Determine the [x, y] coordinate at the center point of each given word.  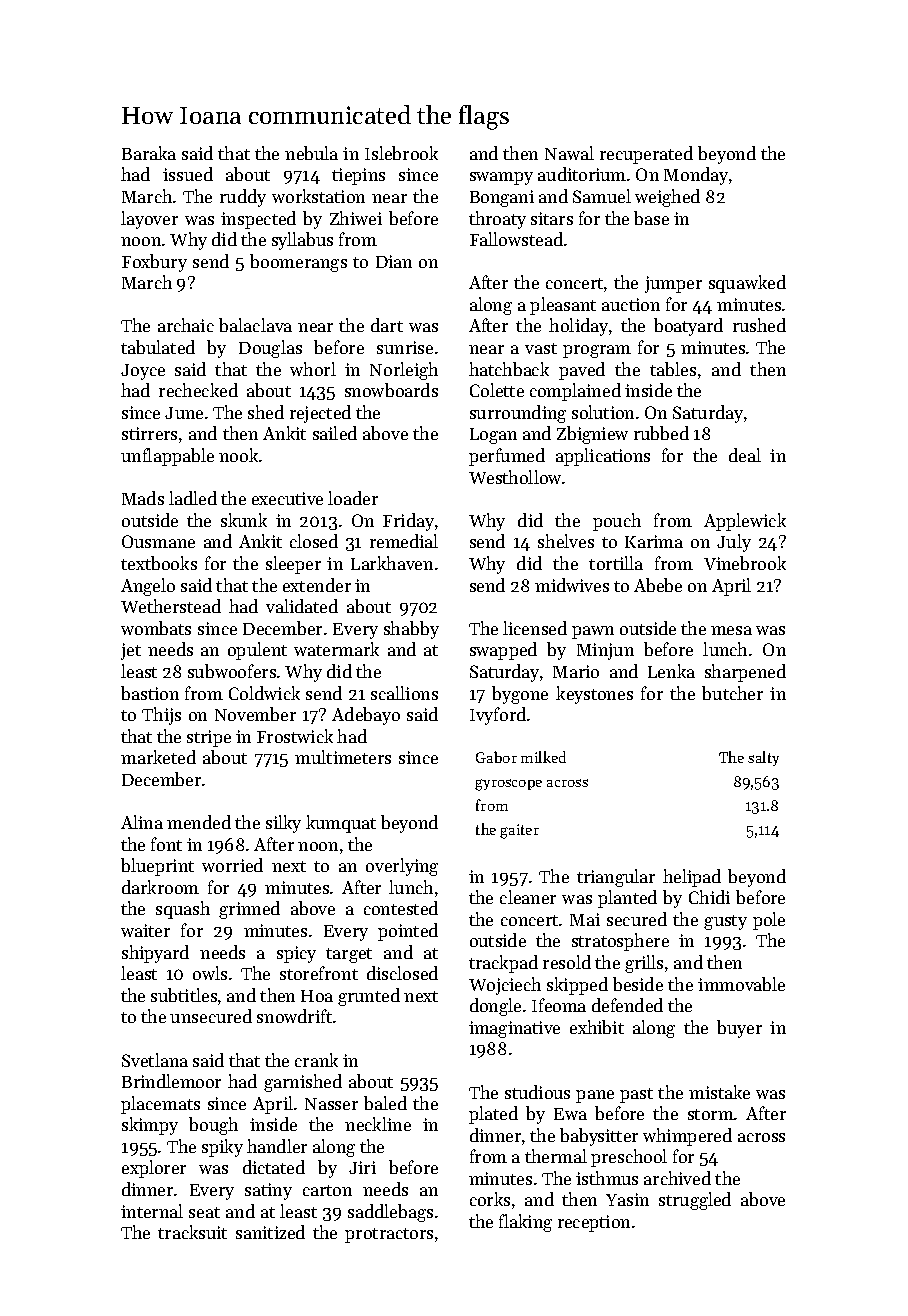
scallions [404, 693]
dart [387, 325]
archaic [186, 325]
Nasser [331, 1104]
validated [302, 606]
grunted [369, 997]
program [597, 351]
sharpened [745, 673]
